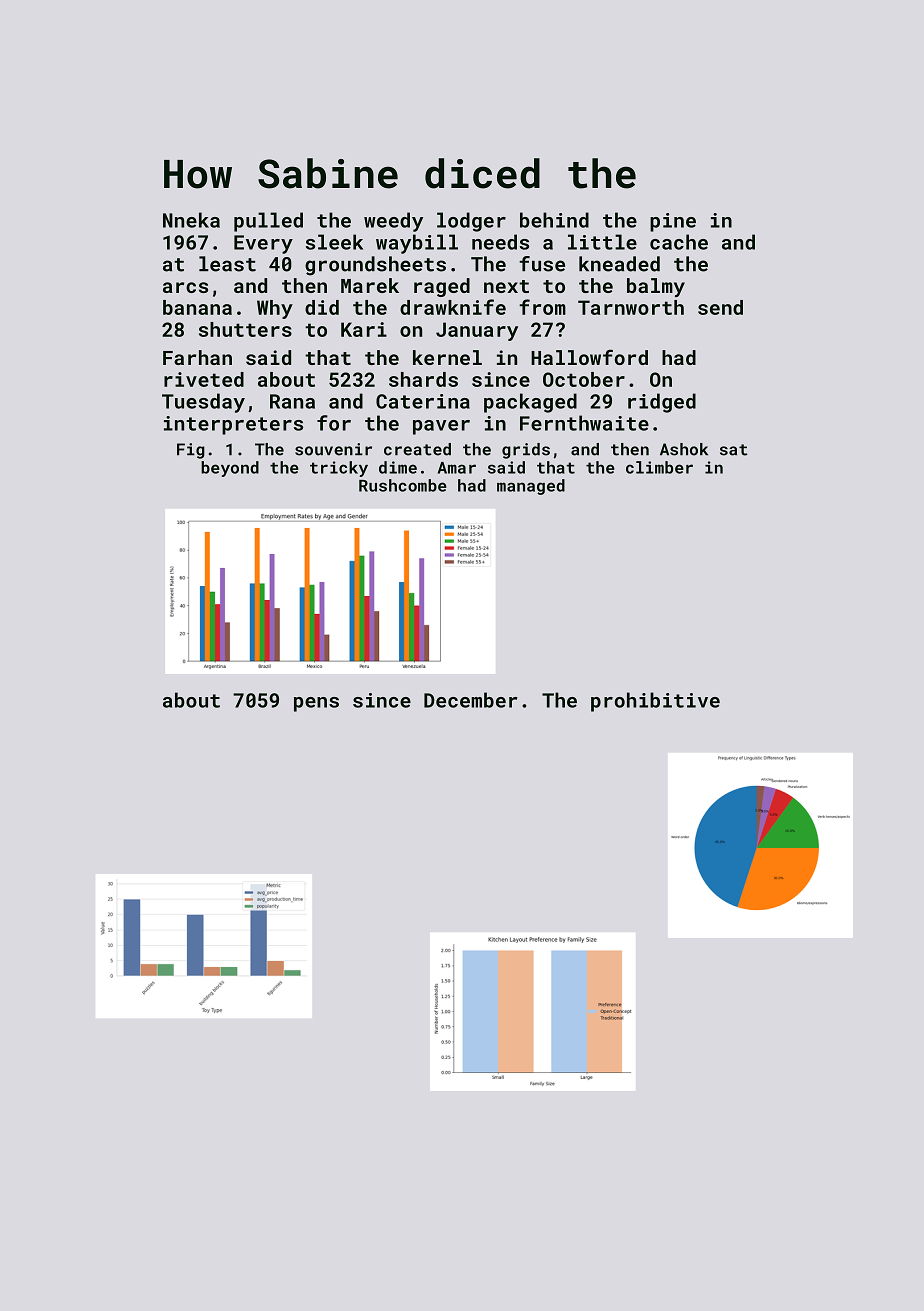 Image resolution: width=924 pixels, height=1311 pixels. What do you see at coordinates (531, 487) in the page?
I see `managed` at bounding box center [531, 487].
